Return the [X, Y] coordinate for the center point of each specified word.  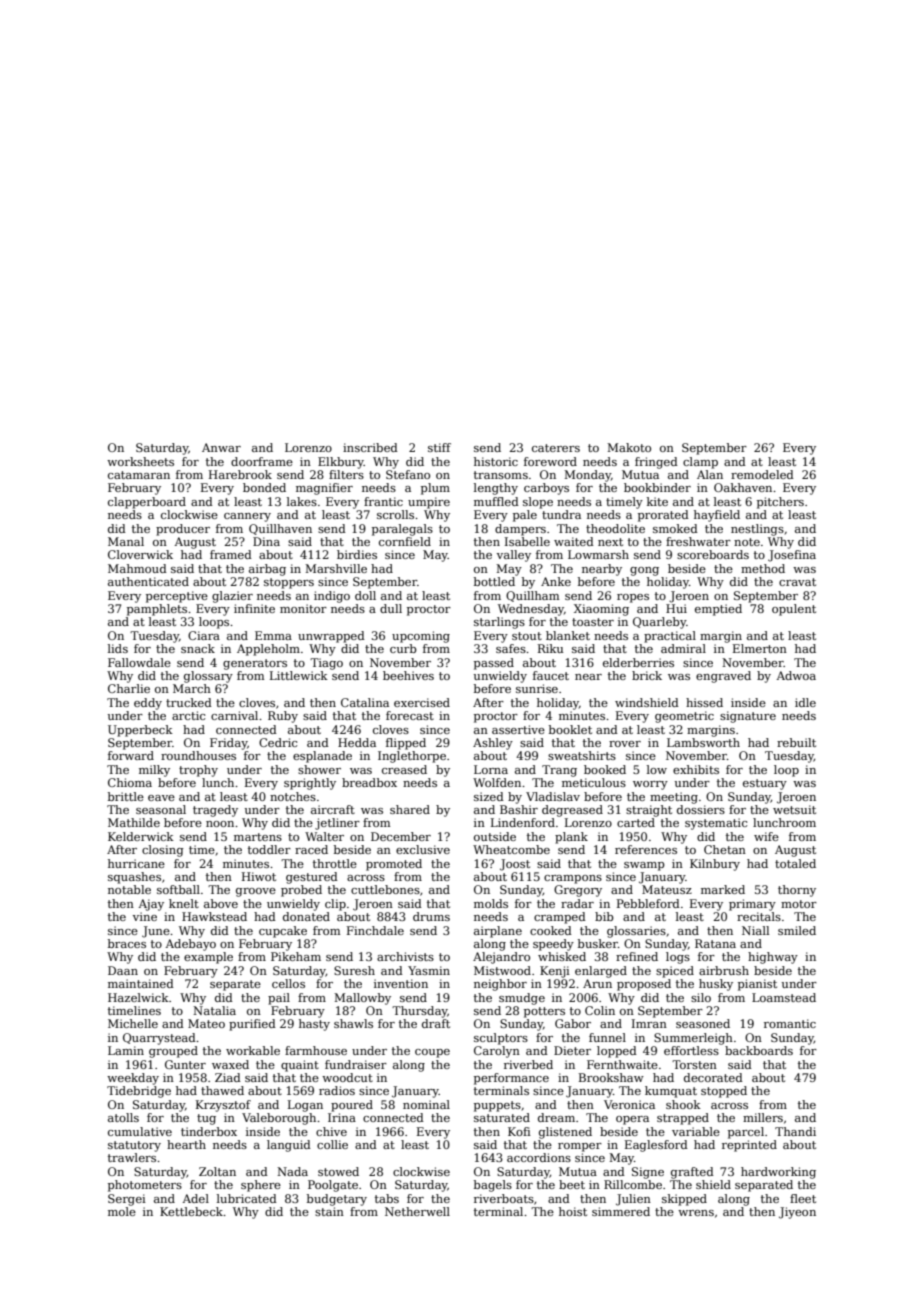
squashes [134, 878]
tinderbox [209, 1131]
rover [625, 744]
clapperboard [147, 503]
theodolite [615, 528]
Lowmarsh [598, 554]
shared [410, 809]
